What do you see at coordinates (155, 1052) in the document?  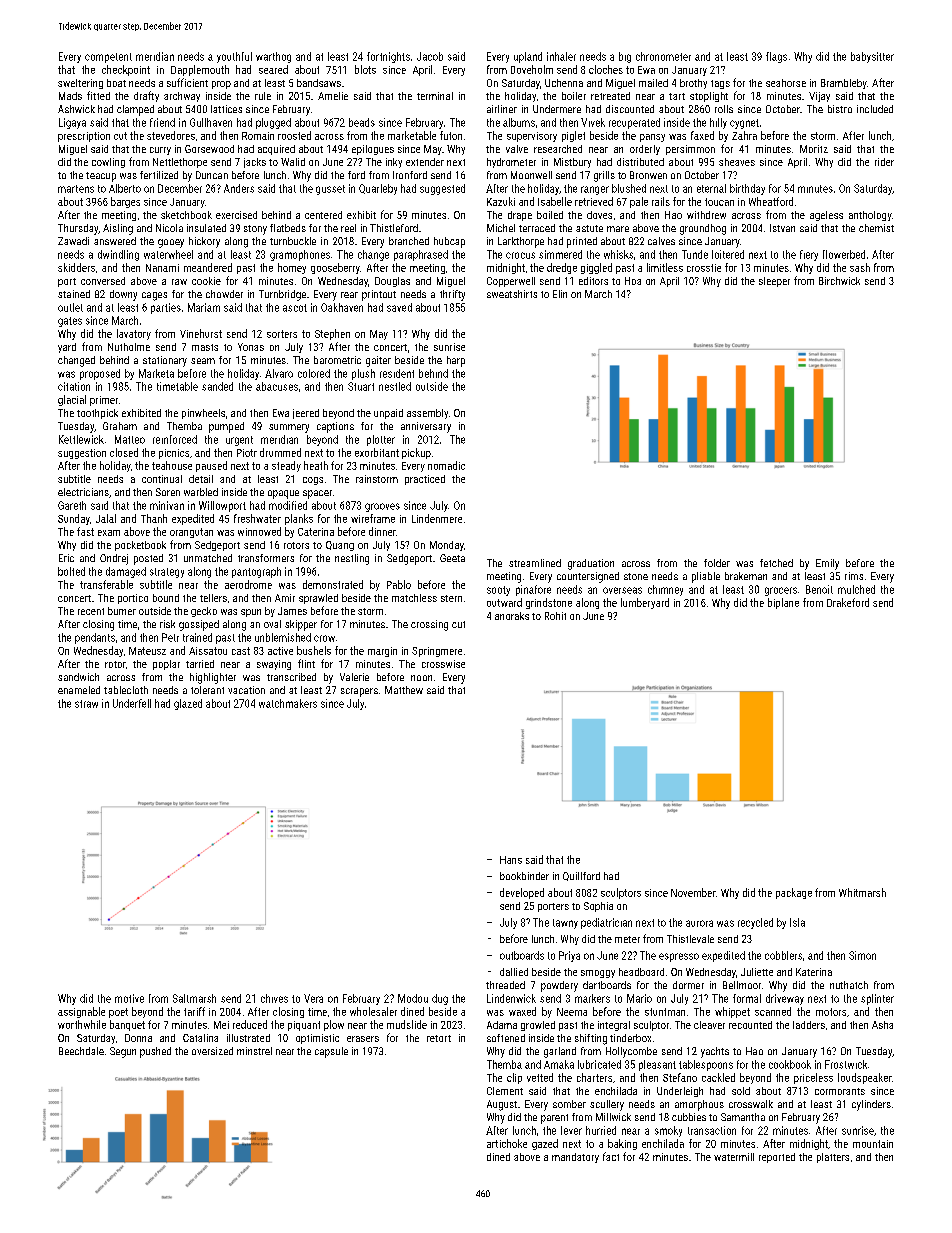 I see `pushed` at bounding box center [155, 1052].
